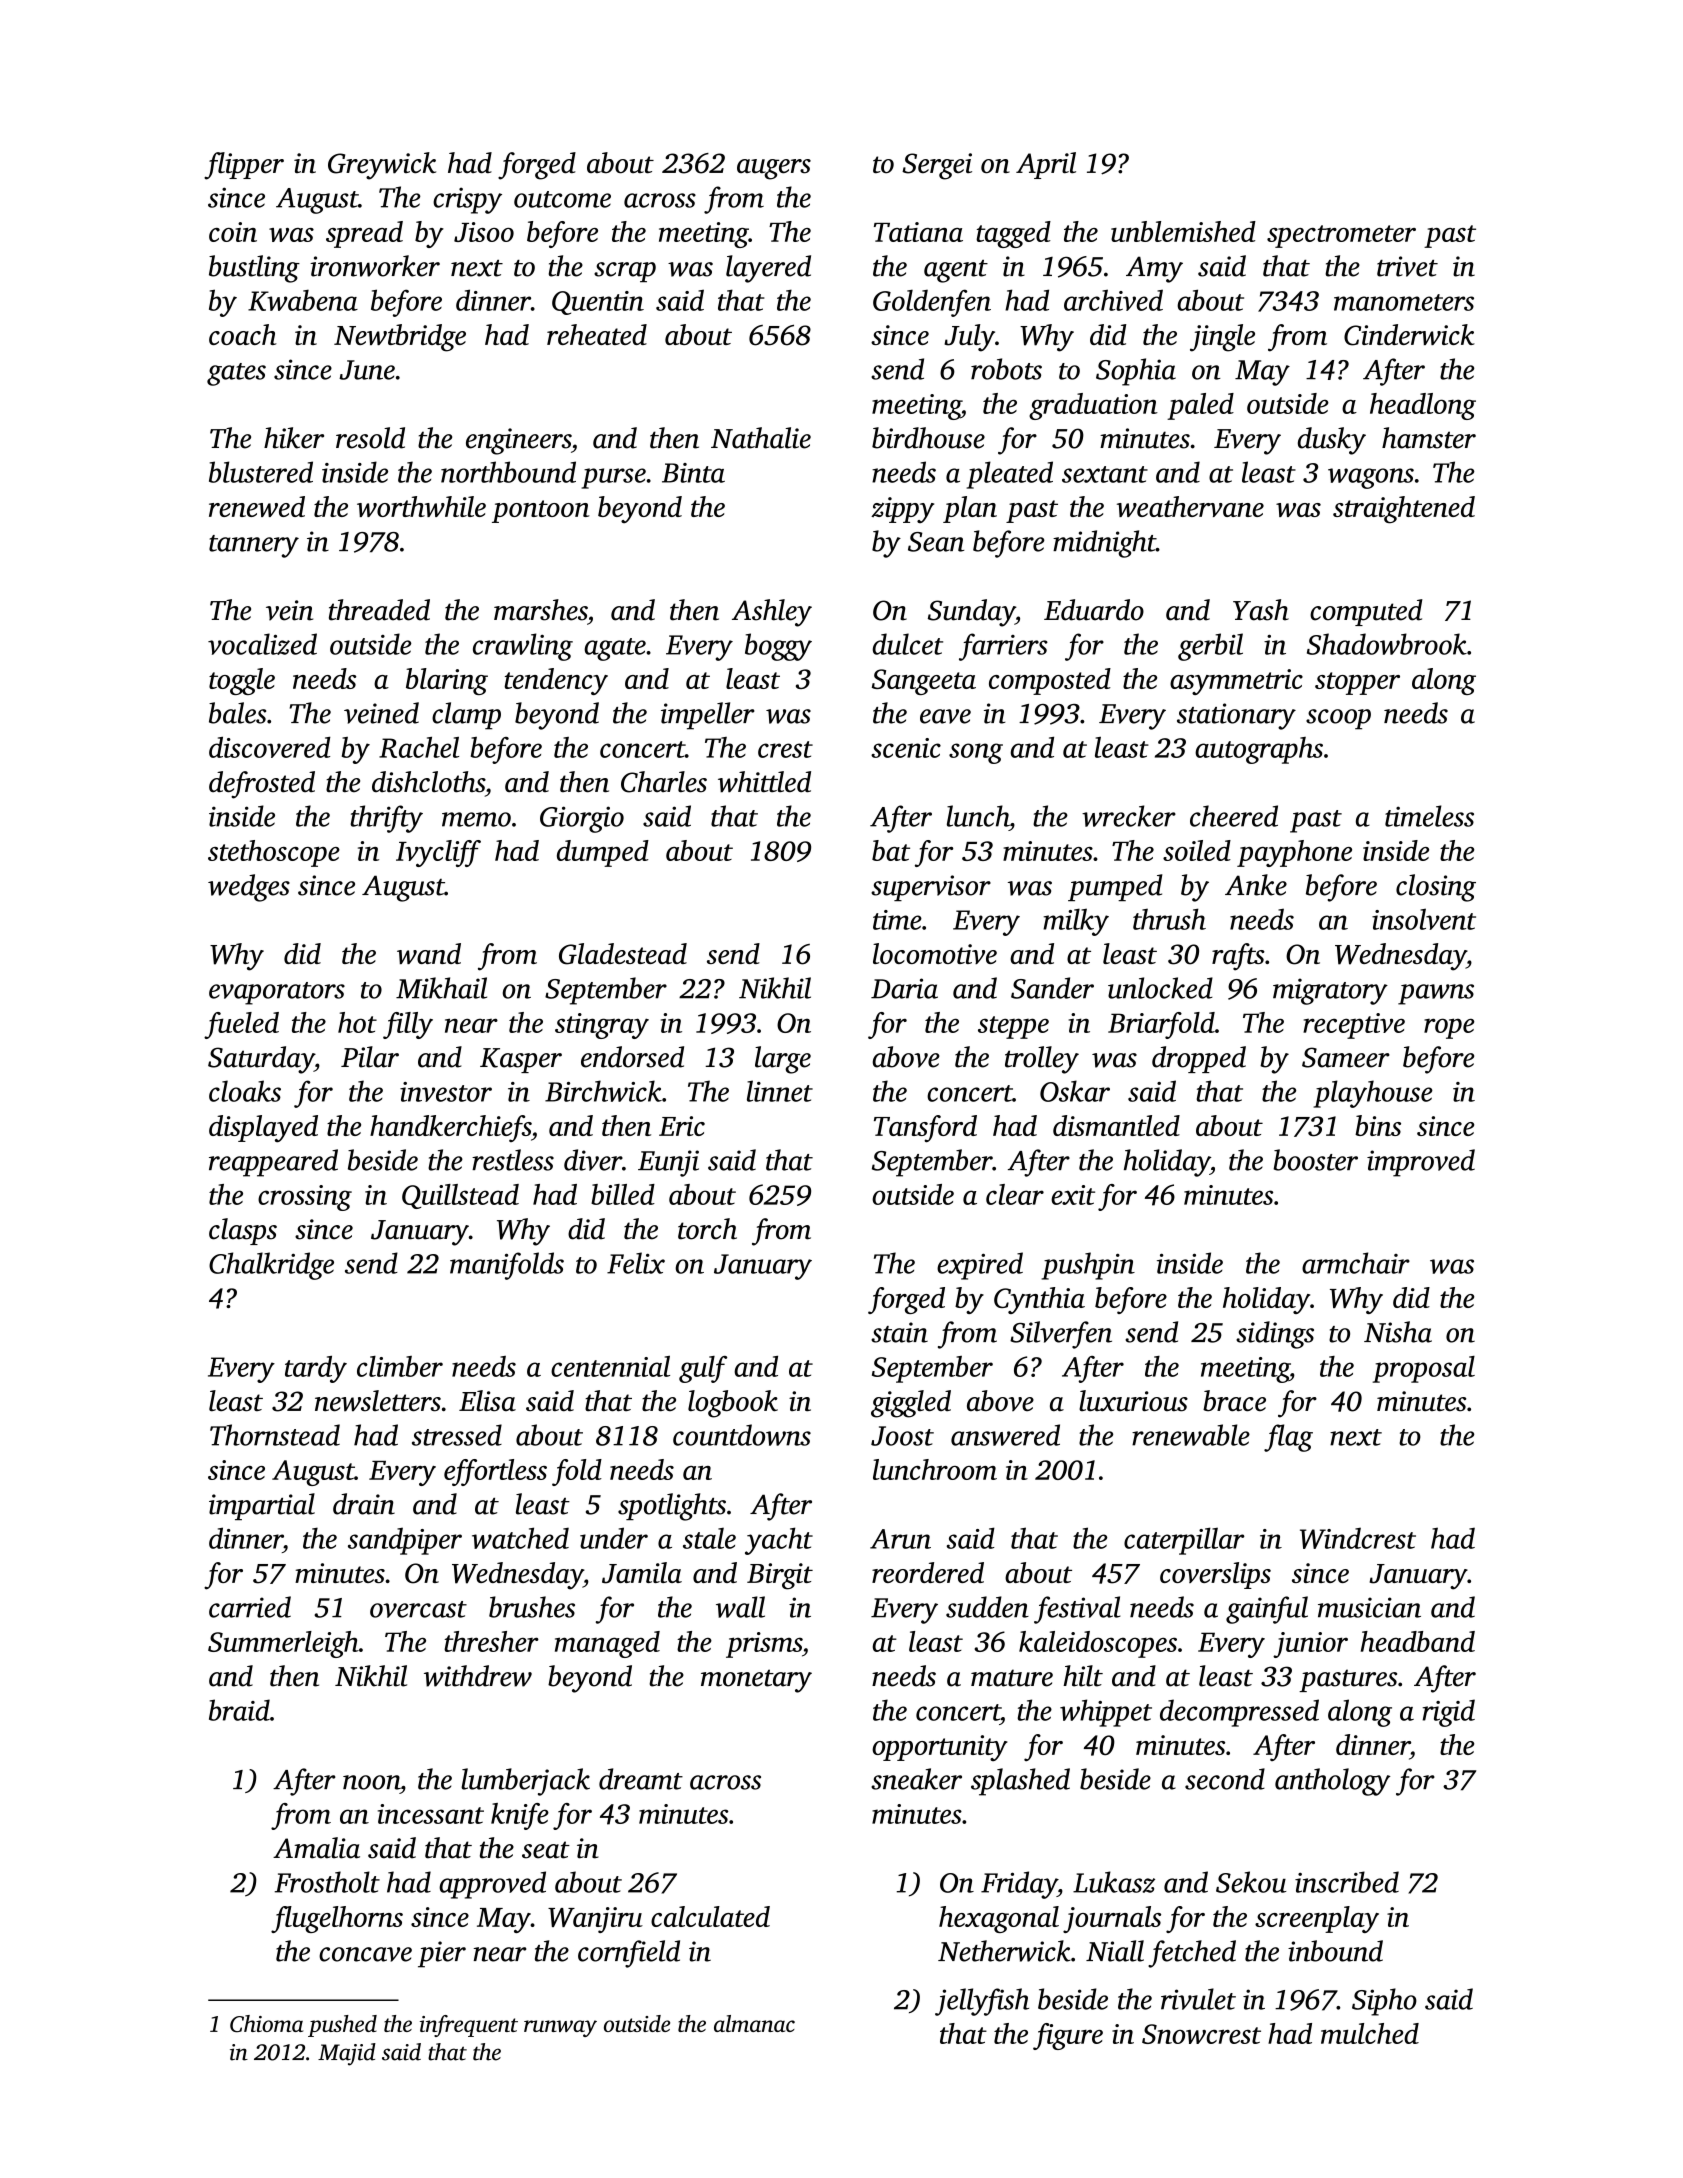 The width and height of the document is (1683, 2178). Describe the element at coordinates (305, 1198) in the document. I see `crossing` at that location.
